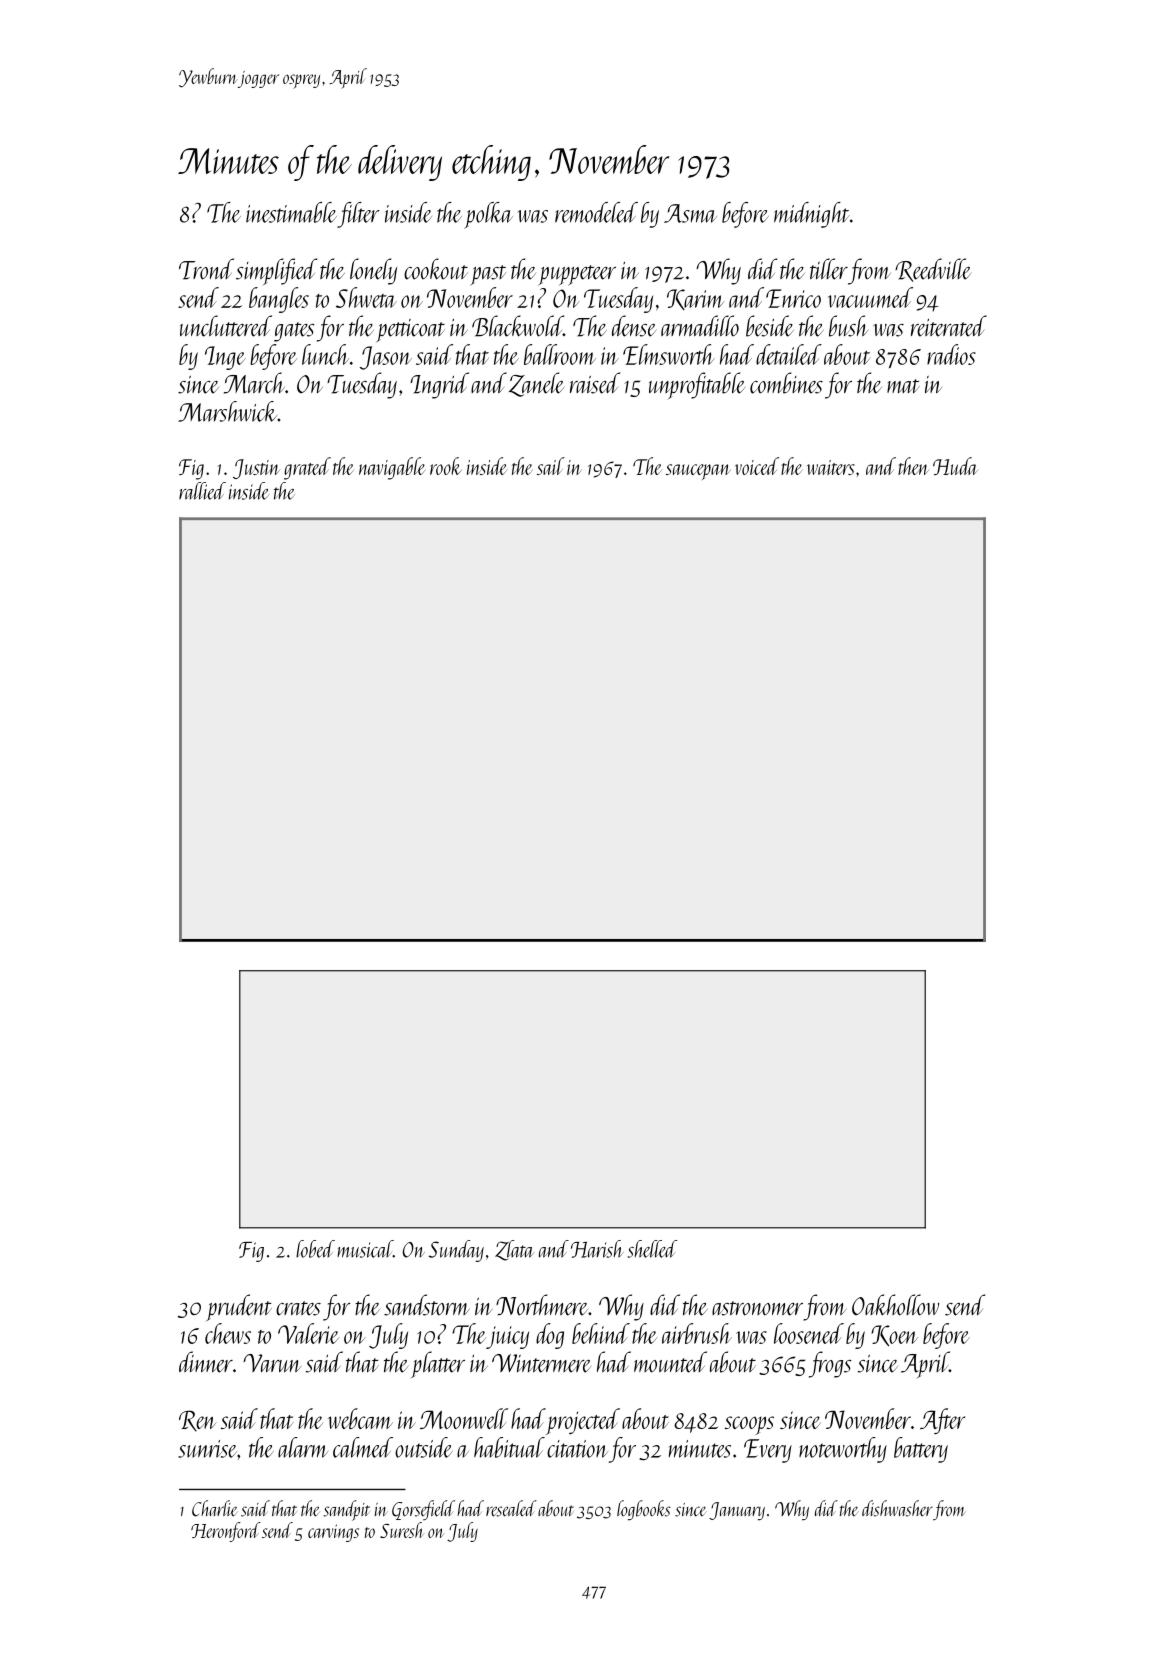 The width and height of the screenshot is (1165, 1654). What do you see at coordinates (410, 330) in the screenshot?
I see `petticoat` at bounding box center [410, 330].
